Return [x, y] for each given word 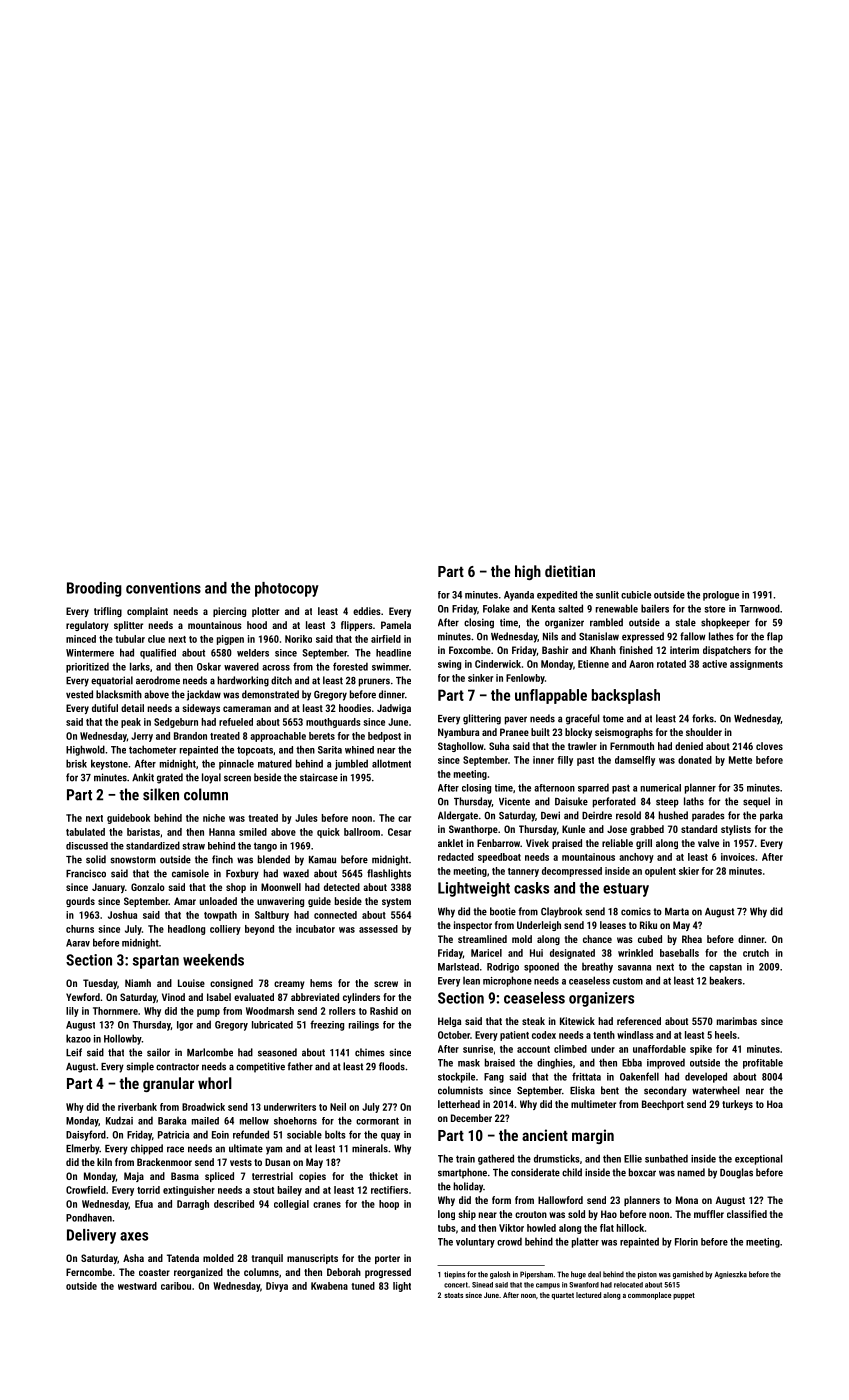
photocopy [287, 589]
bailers [655, 608]
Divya [277, 1287]
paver [516, 720]
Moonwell [281, 887]
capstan [725, 968]
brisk [76, 763]
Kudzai [119, 1120]
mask [469, 1063]
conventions [163, 588]
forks [703, 718]
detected [342, 887]
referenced [639, 1021]
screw [386, 984]
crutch [756, 953]
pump [208, 1013]
